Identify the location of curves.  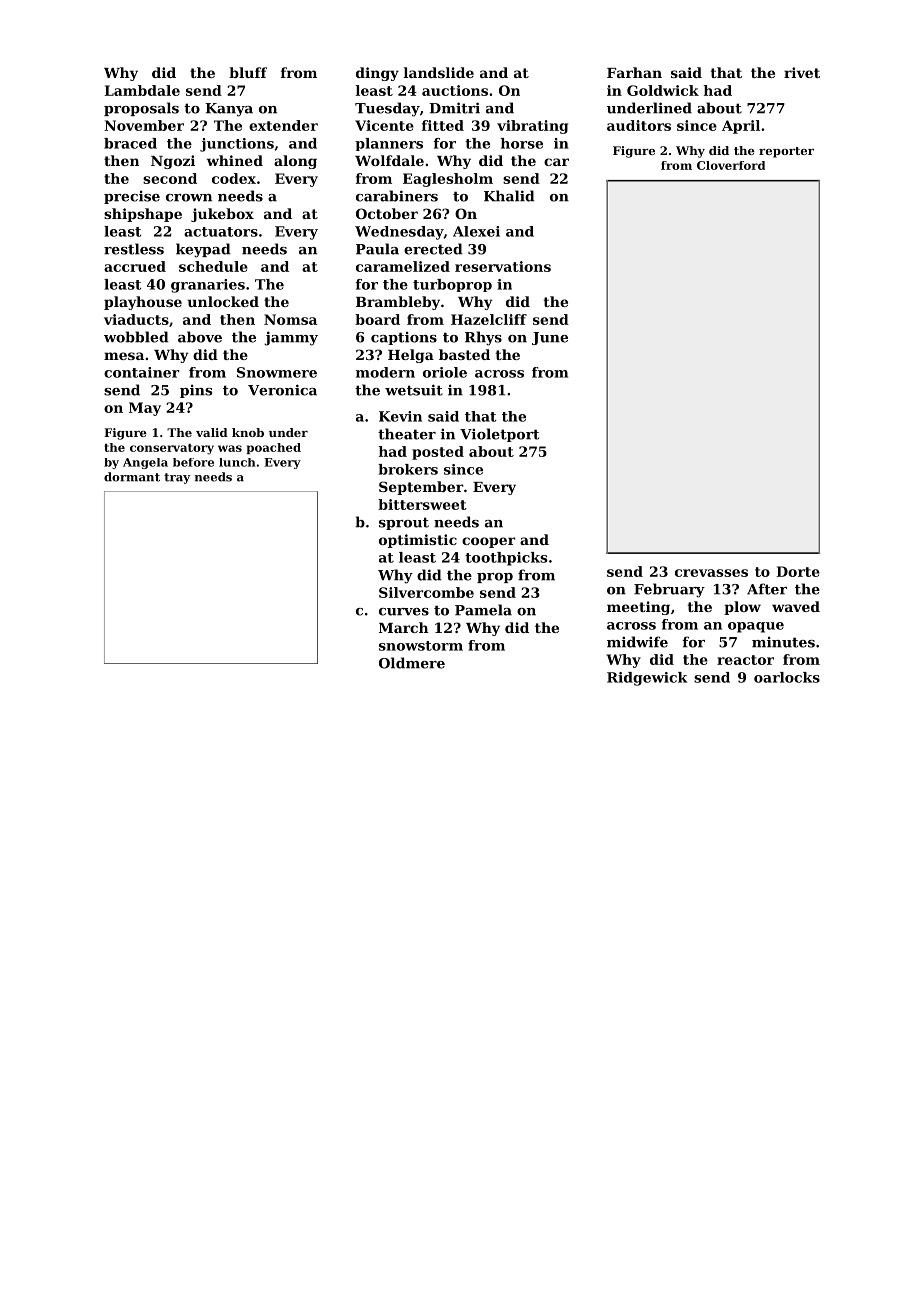
(404, 612).
